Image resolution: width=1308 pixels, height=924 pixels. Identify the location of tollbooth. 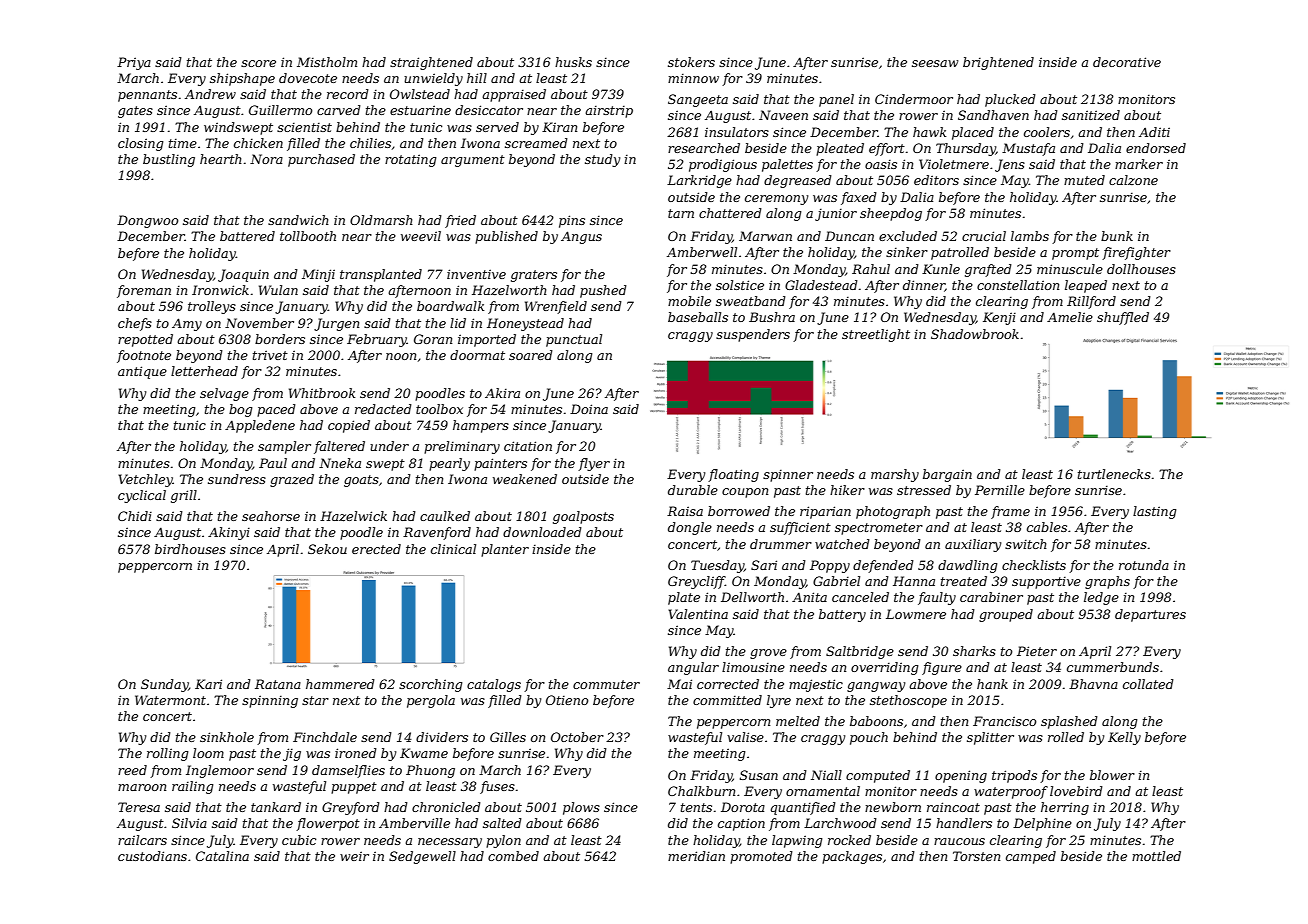
(308, 236).
